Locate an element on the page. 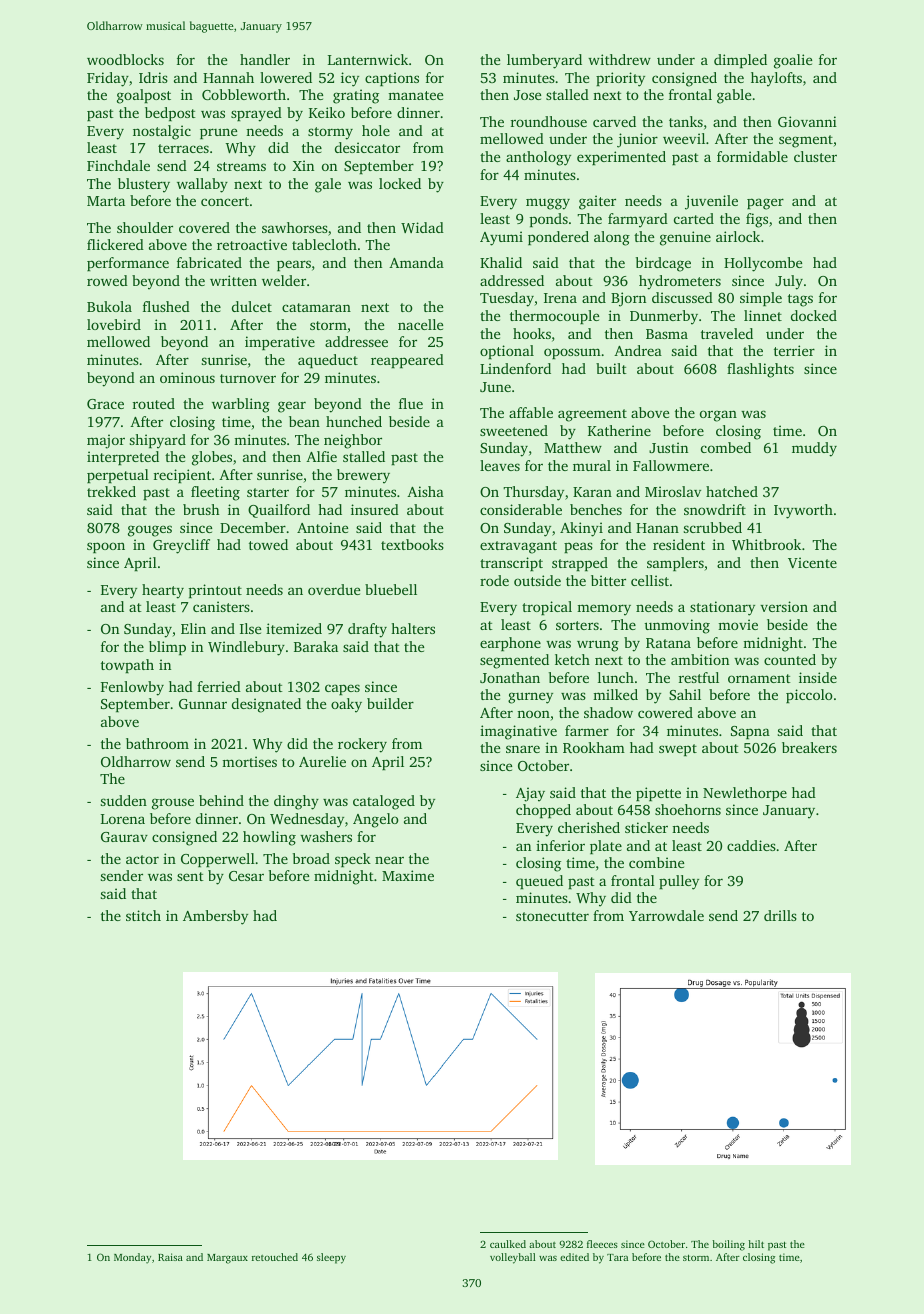 The width and height of the page is (924, 1314). Fenlowby is located at coordinates (132, 688).
